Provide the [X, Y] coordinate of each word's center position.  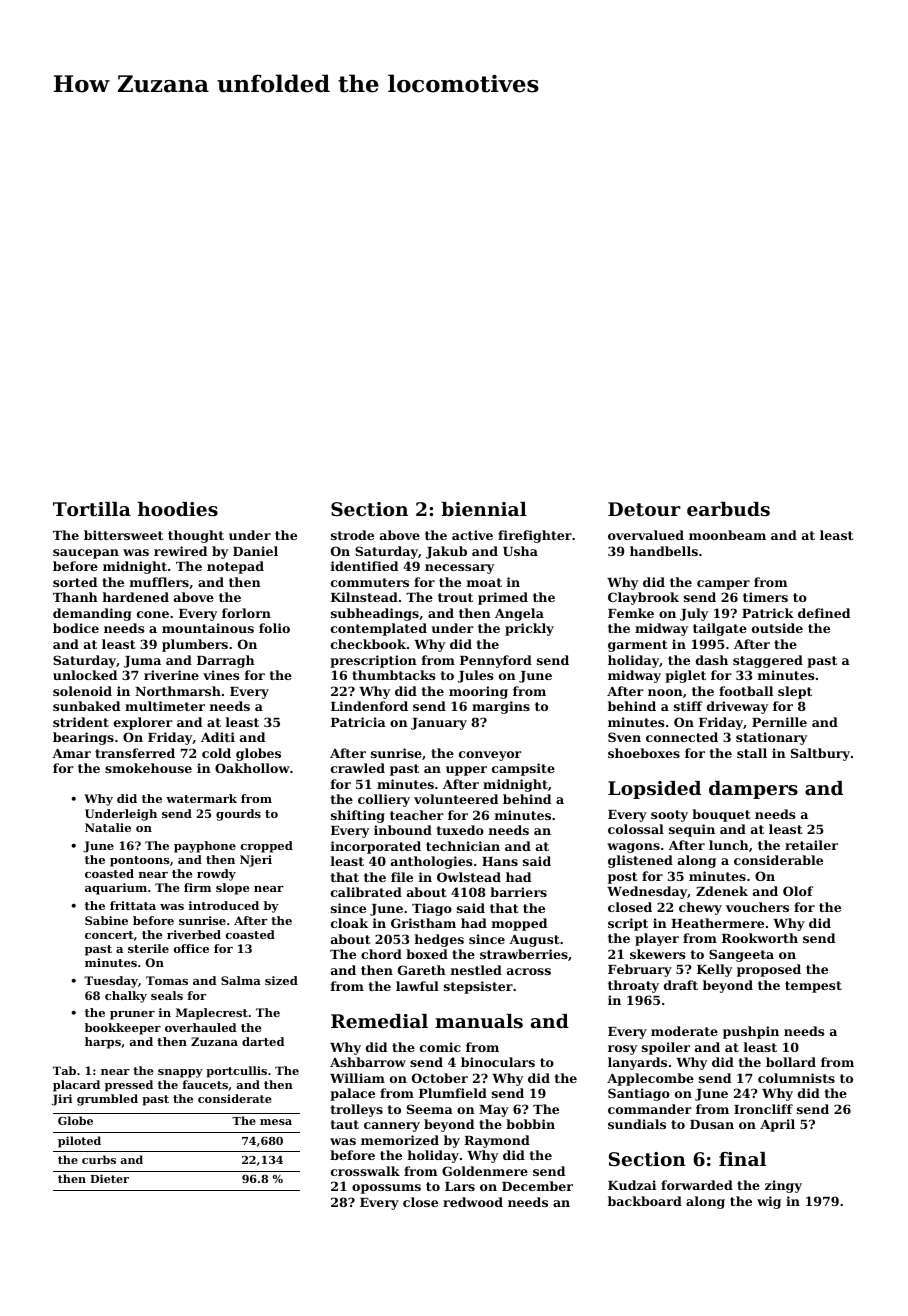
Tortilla [92, 509]
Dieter [109, 1178]
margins [501, 707]
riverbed [194, 934]
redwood [473, 1202]
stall [752, 753]
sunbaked [86, 706]
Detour [644, 509]
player [657, 939]
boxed [427, 954]
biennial [484, 509]
